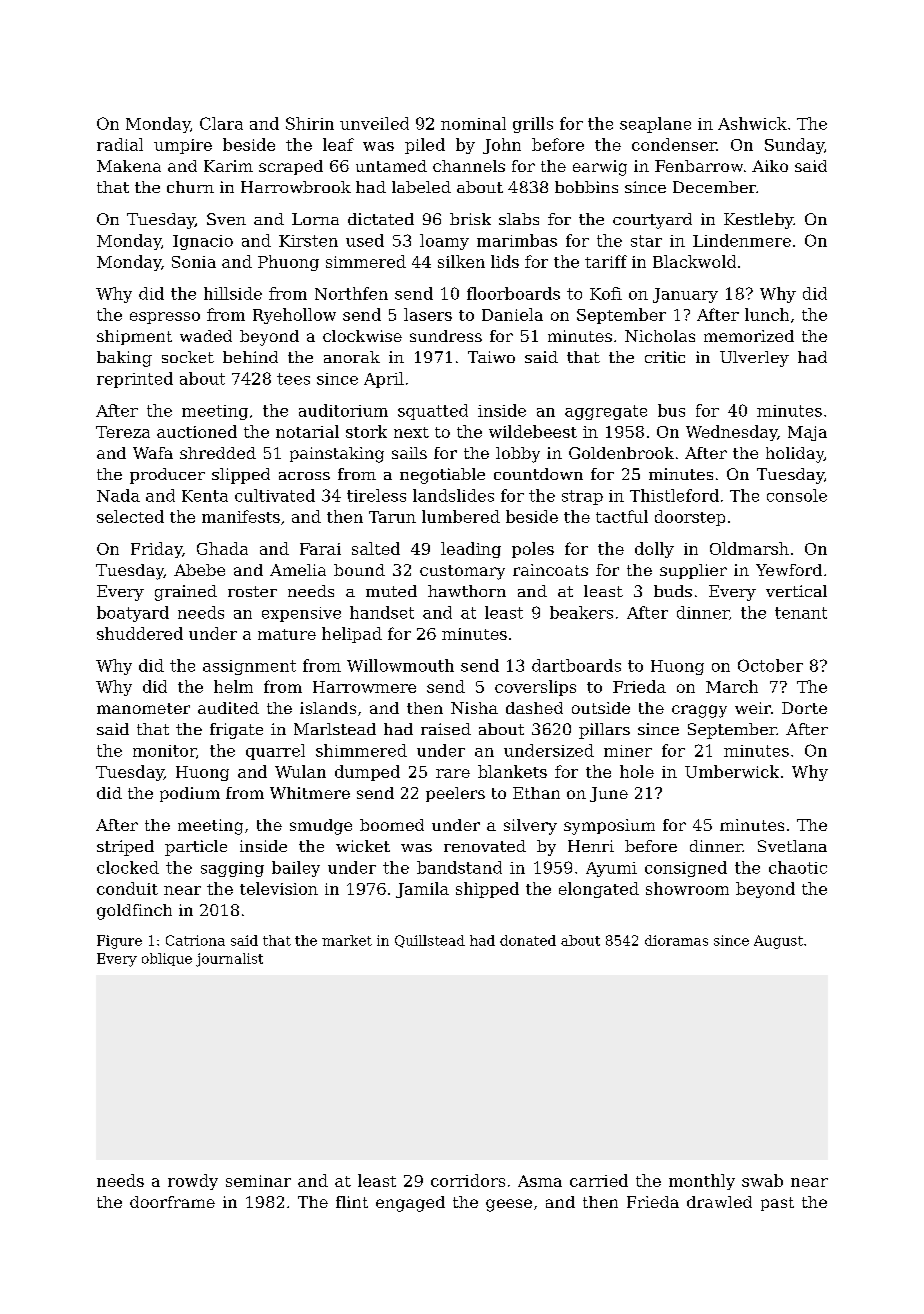 This screenshot has height=1314, width=924. Describe the element at coordinates (752, 123) in the screenshot. I see `Ashwick` at that location.
